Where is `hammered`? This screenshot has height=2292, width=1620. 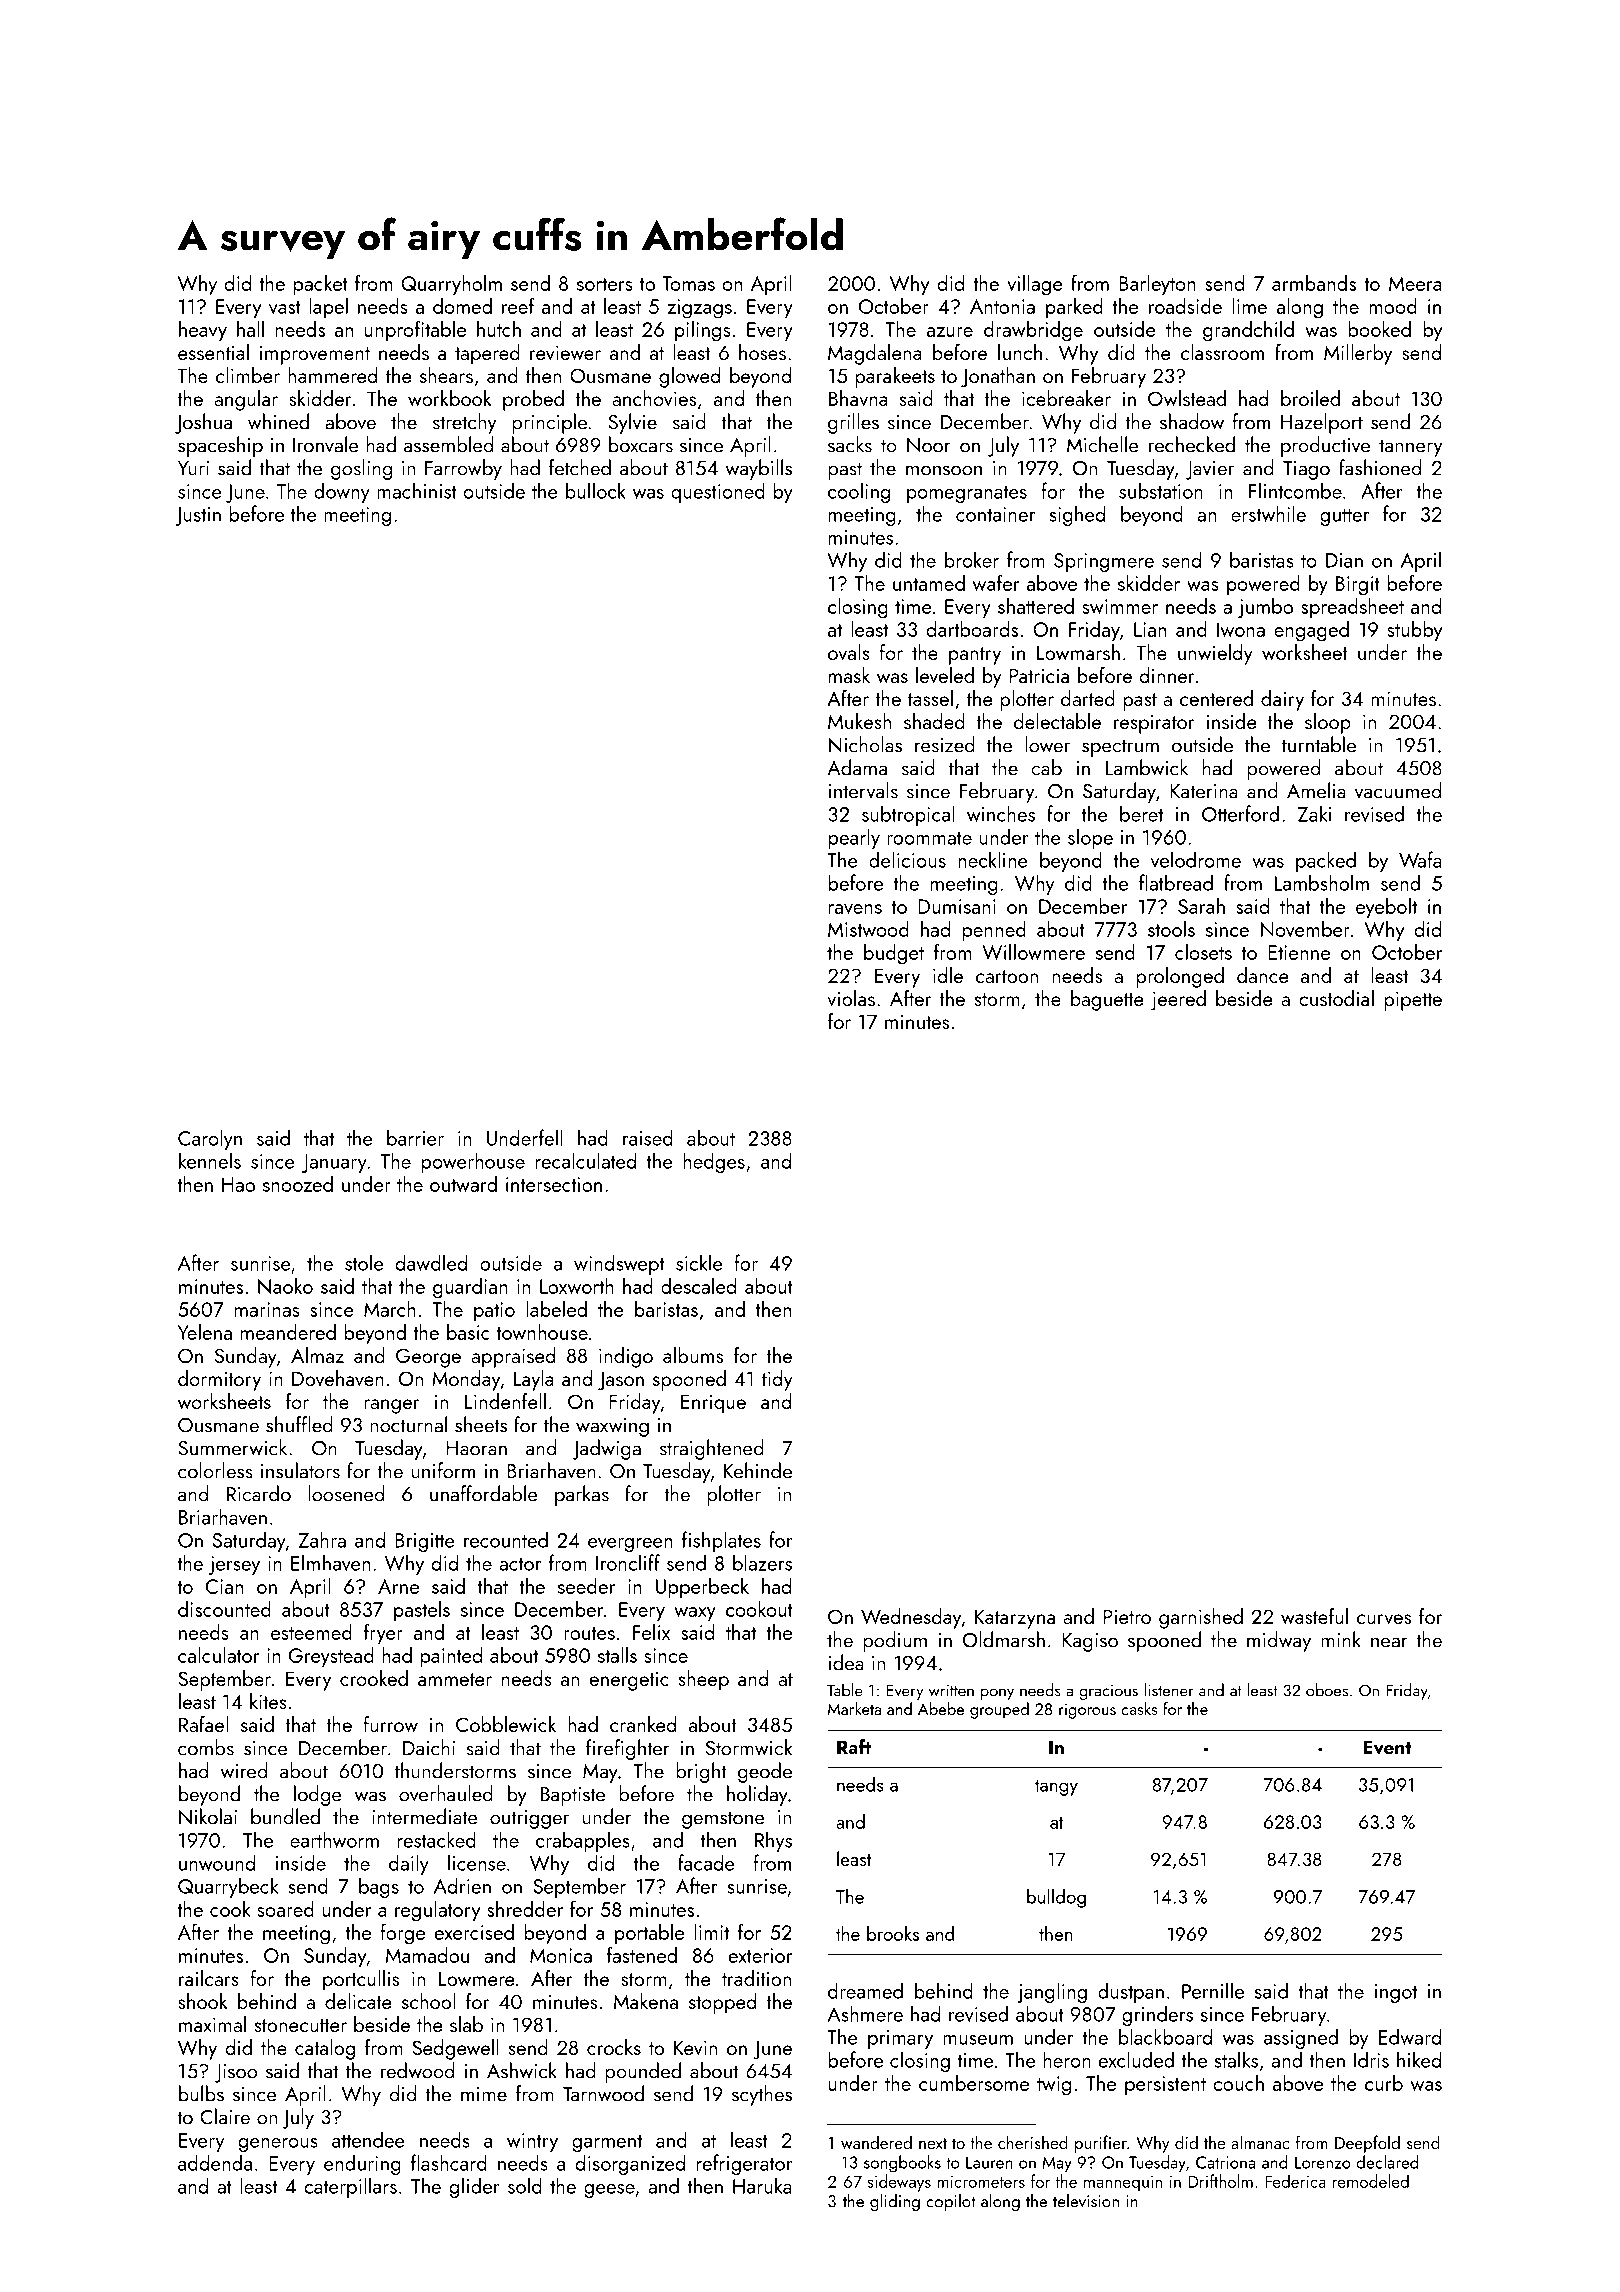 hammered is located at coordinates (332, 375).
